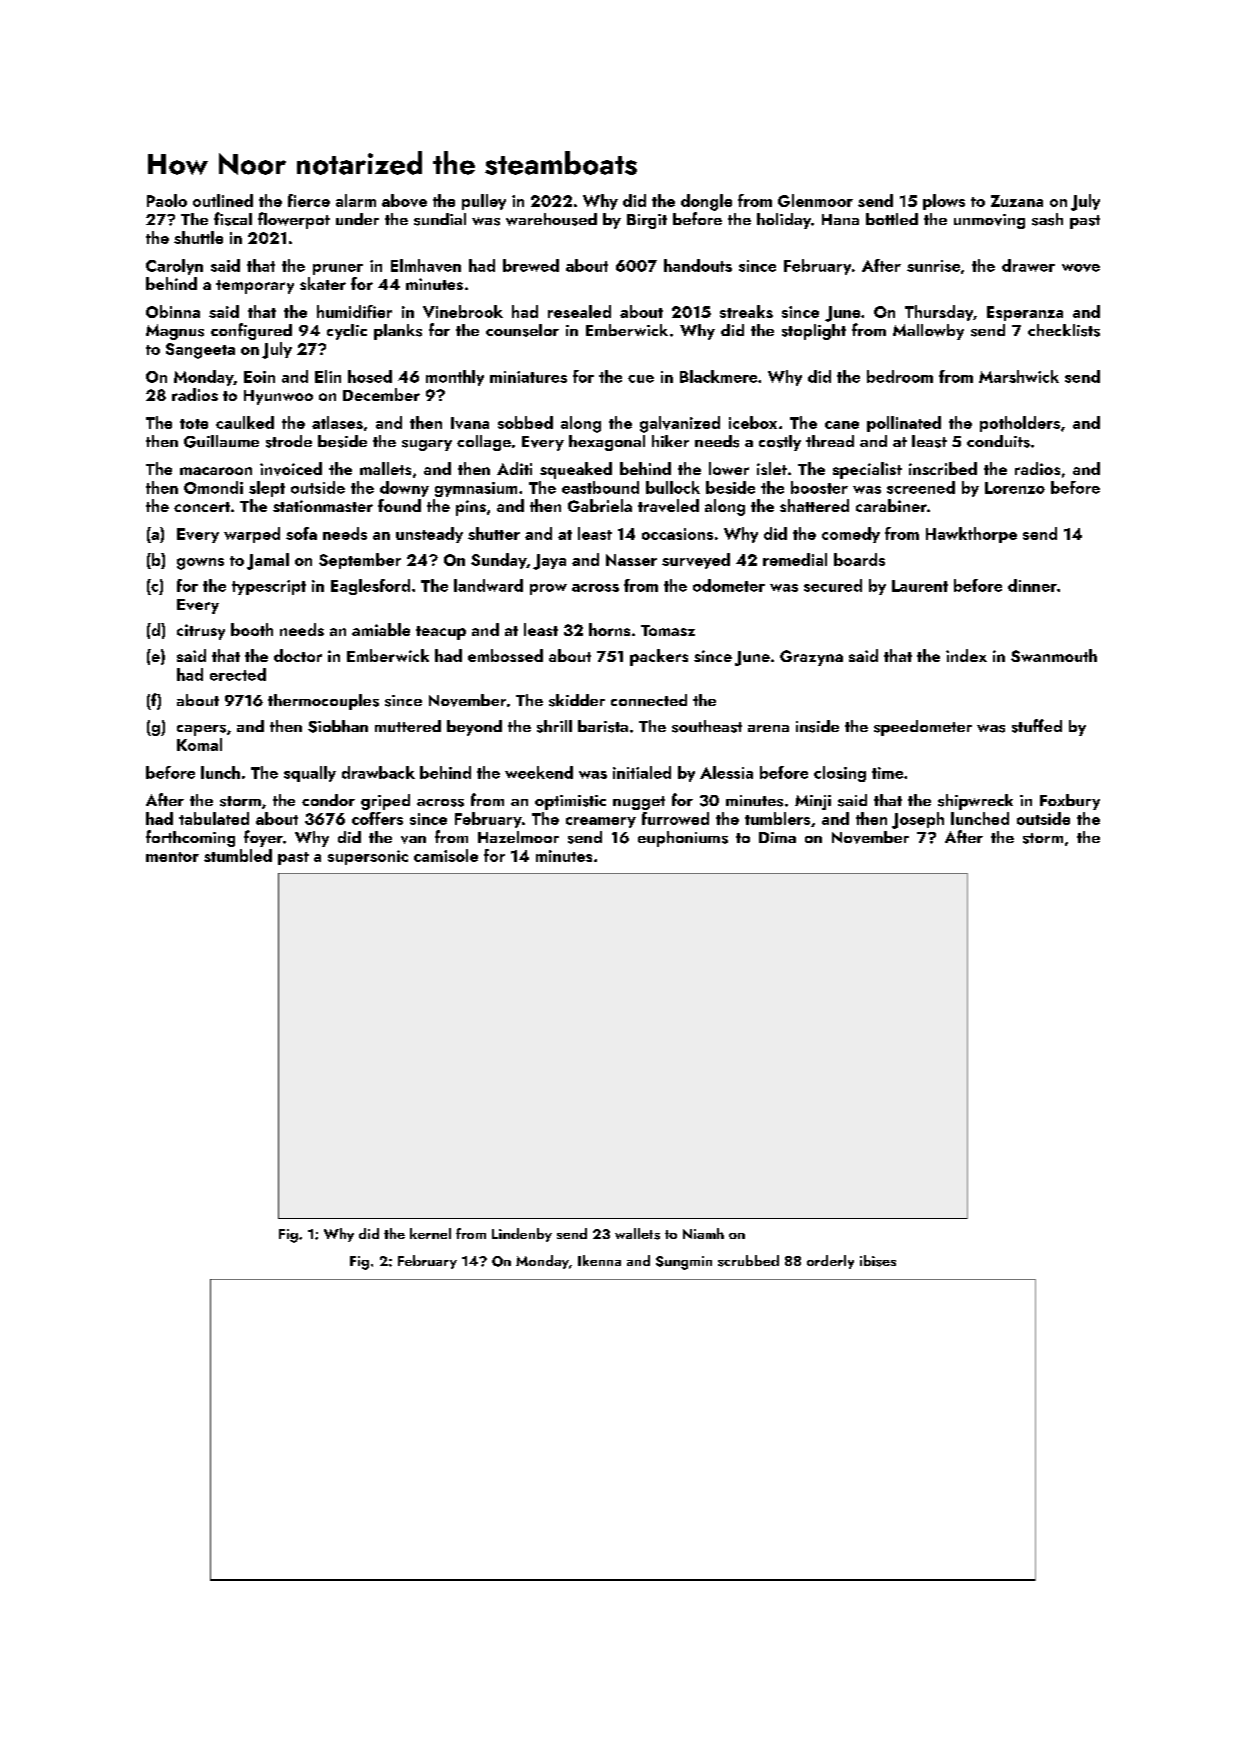 Image resolution: width=1246 pixels, height=1763 pixels. Describe the element at coordinates (684, 1263) in the screenshot. I see `Sungmin` at that location.
